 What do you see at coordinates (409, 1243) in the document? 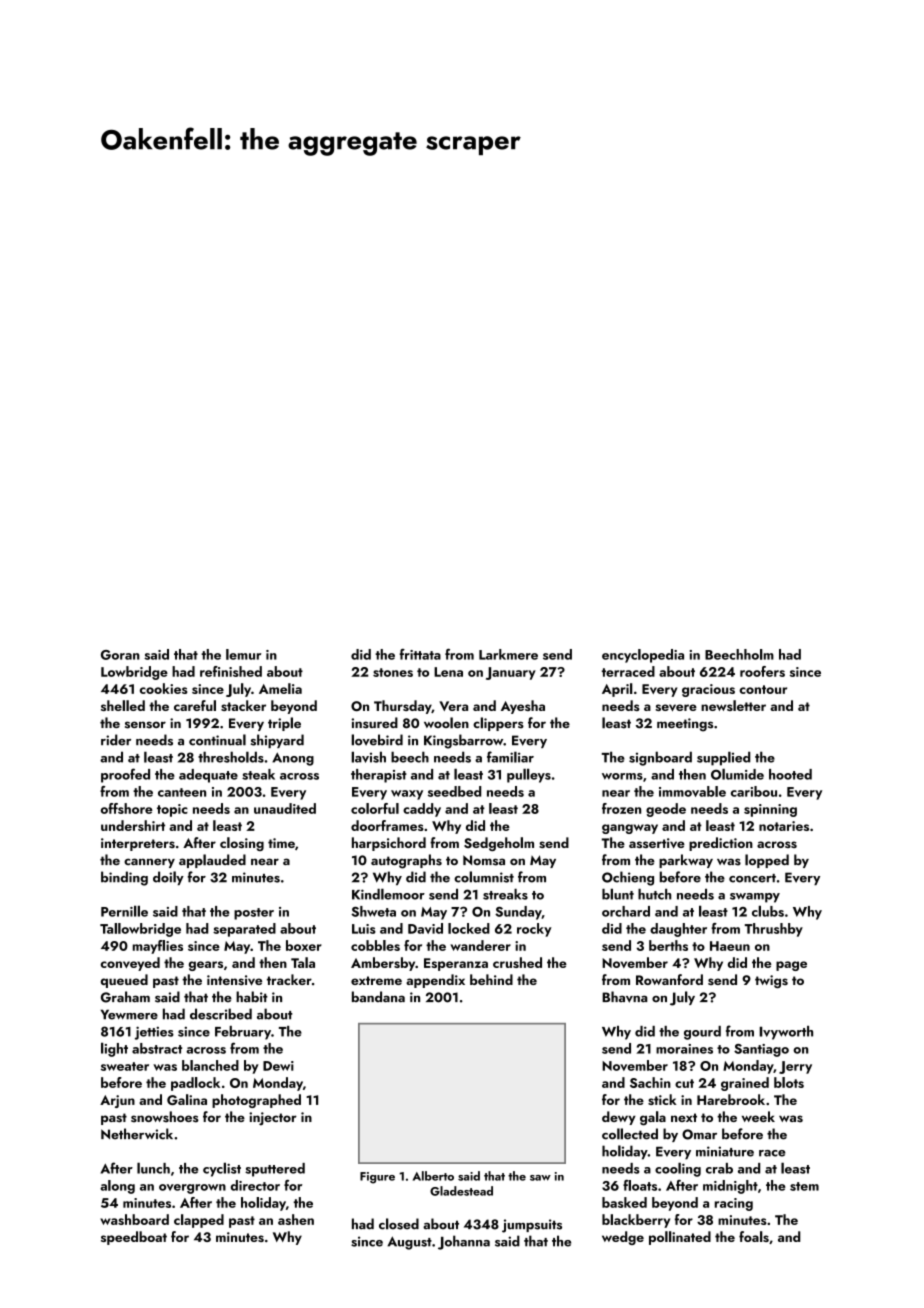
I see `August` at bounding box center [409, 1243].
